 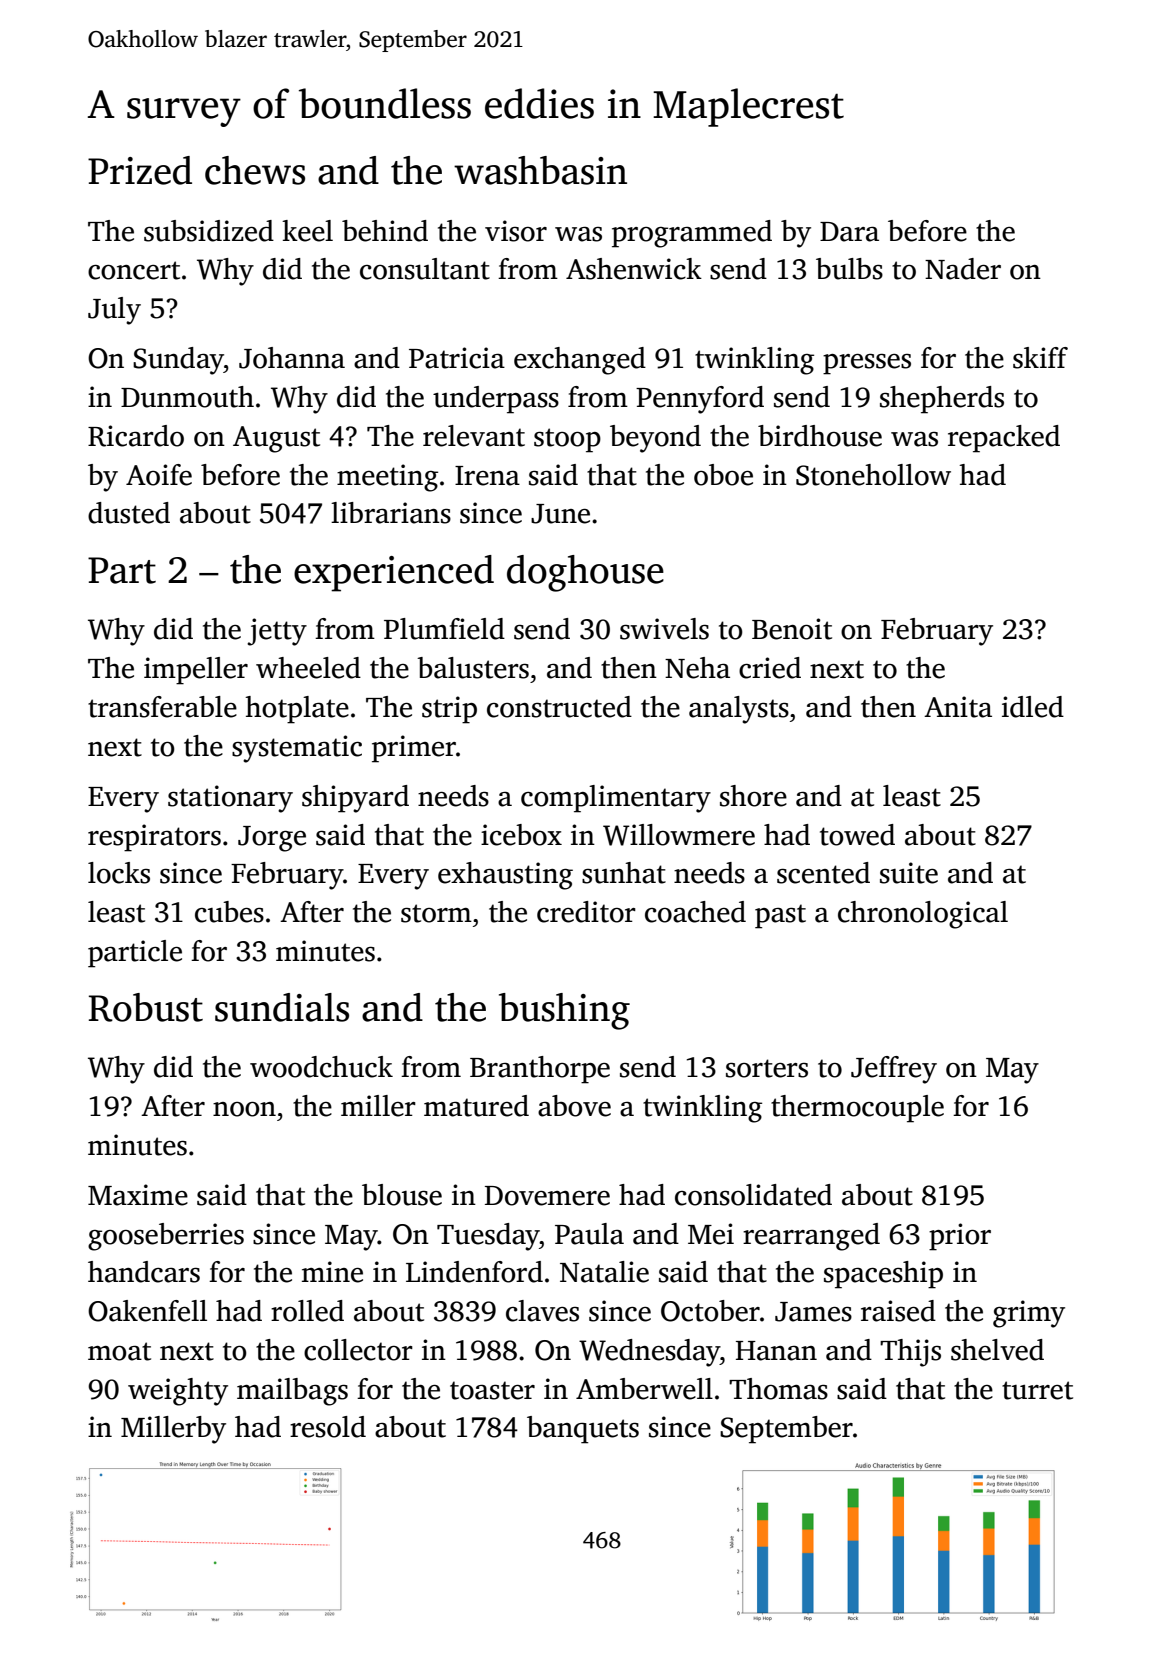 What do you see at coordinates (963, 269) in the document?
I see `Nader` at bounding box center [963, 269].
